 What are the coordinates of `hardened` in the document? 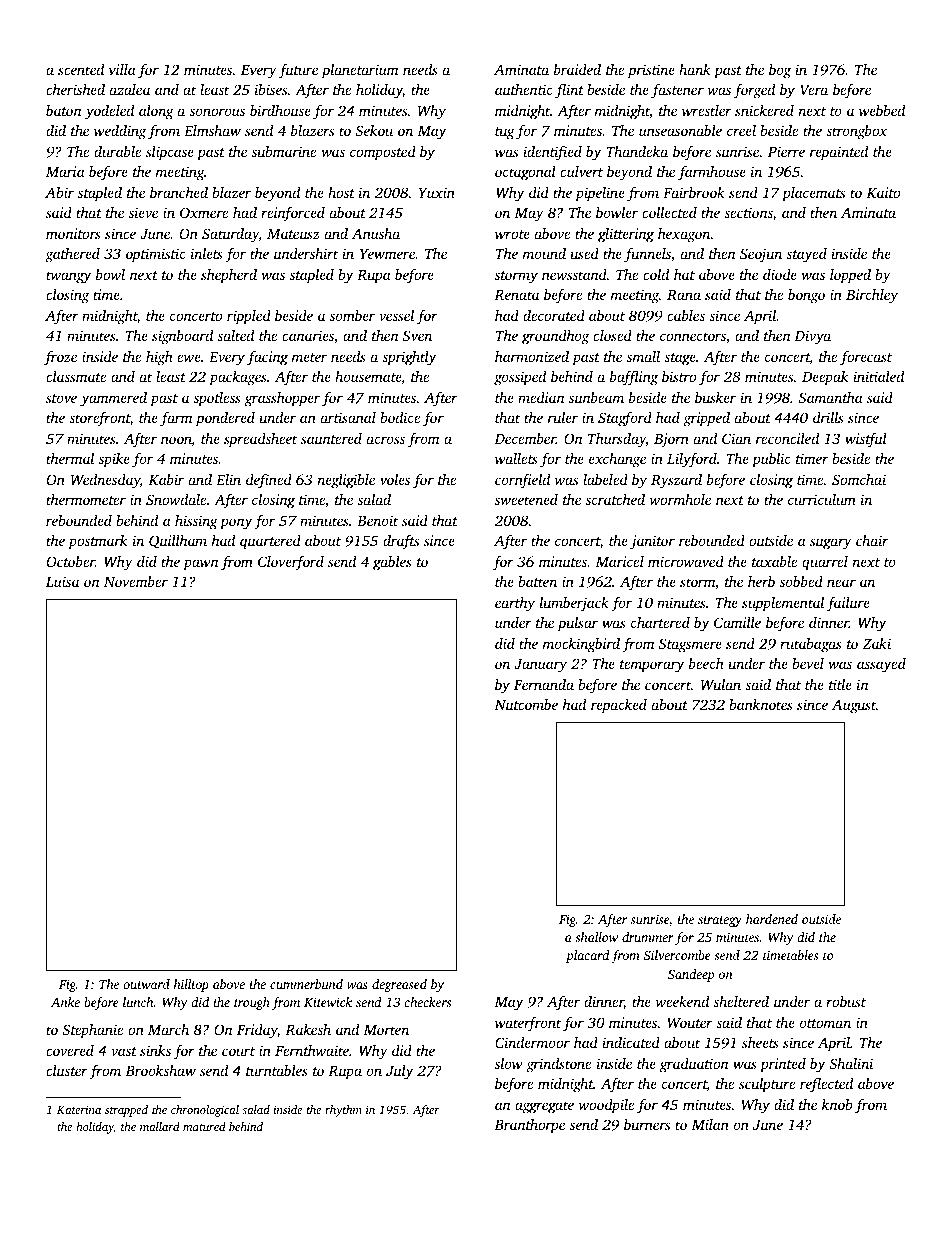 It's located at (772, 919).
